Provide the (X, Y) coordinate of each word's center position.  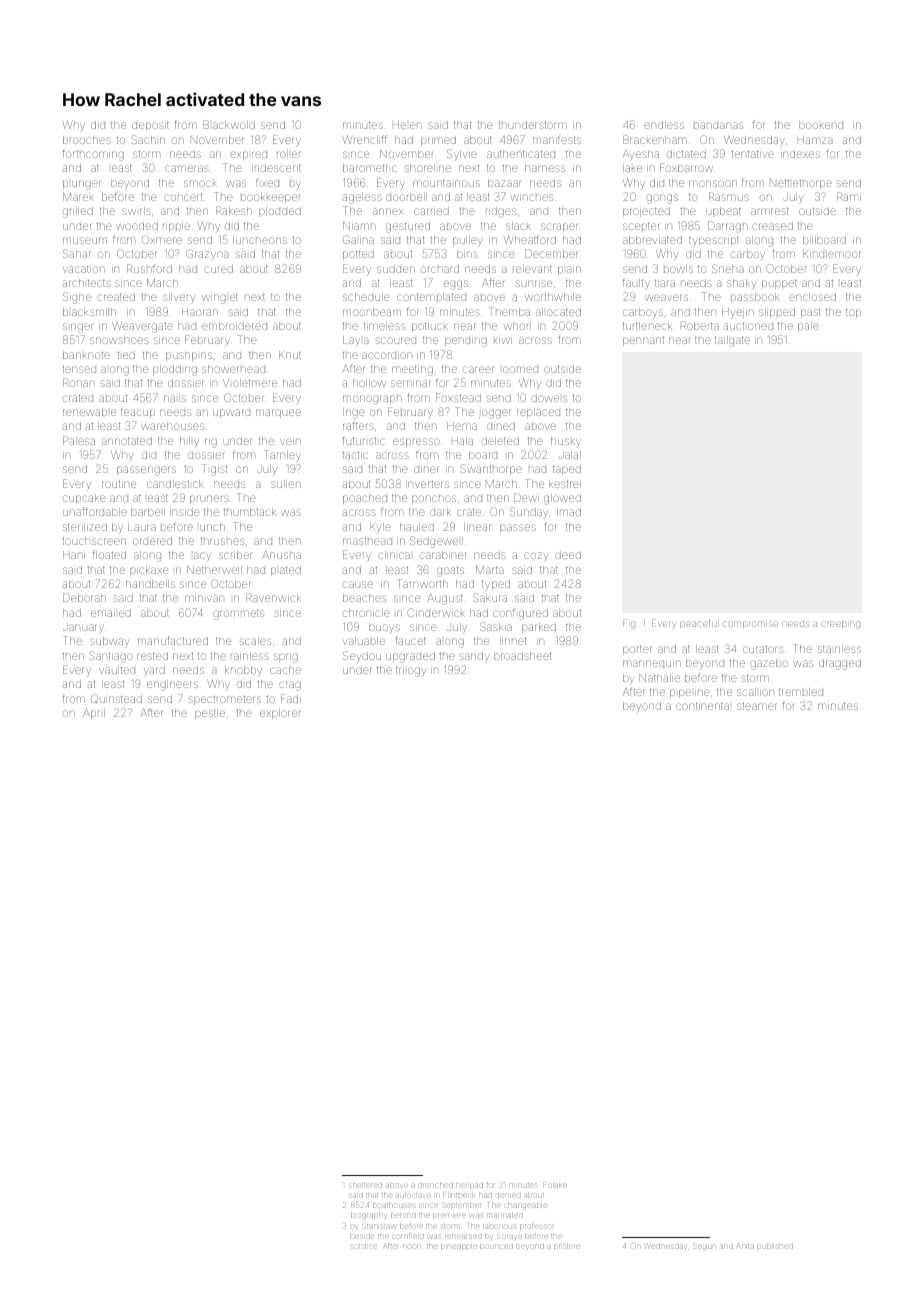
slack (518, 226)
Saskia (496, 626)
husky (566, 442)
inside (185, 512)
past (811, 313)
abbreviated (652, 240)
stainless (839, 649)
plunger (81, 185)
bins (467, 254)
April (94, 714)
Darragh (728, 227)
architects (86, 283)
